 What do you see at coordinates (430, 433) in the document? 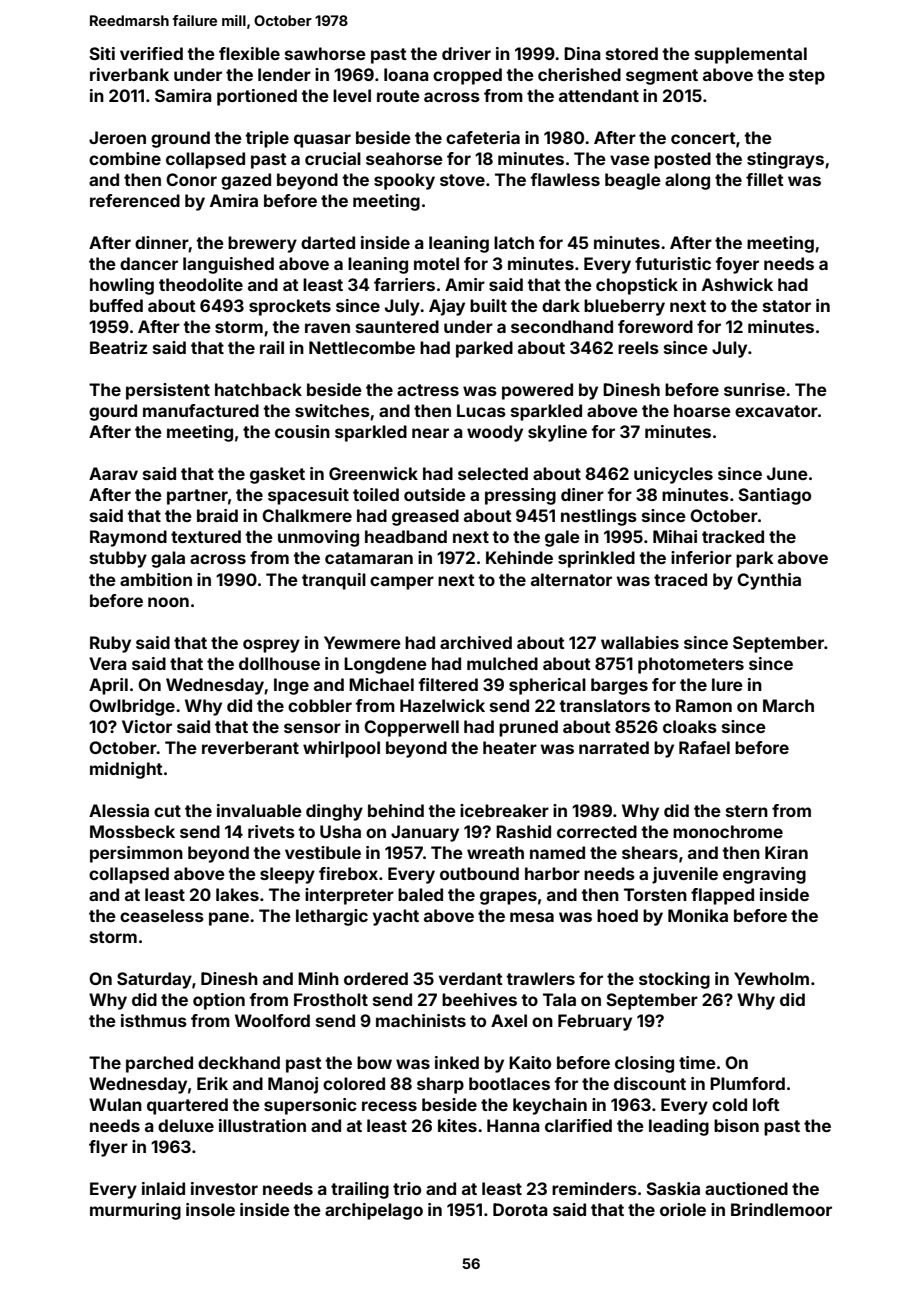
I see `near` at bounding box center [430, 433].
